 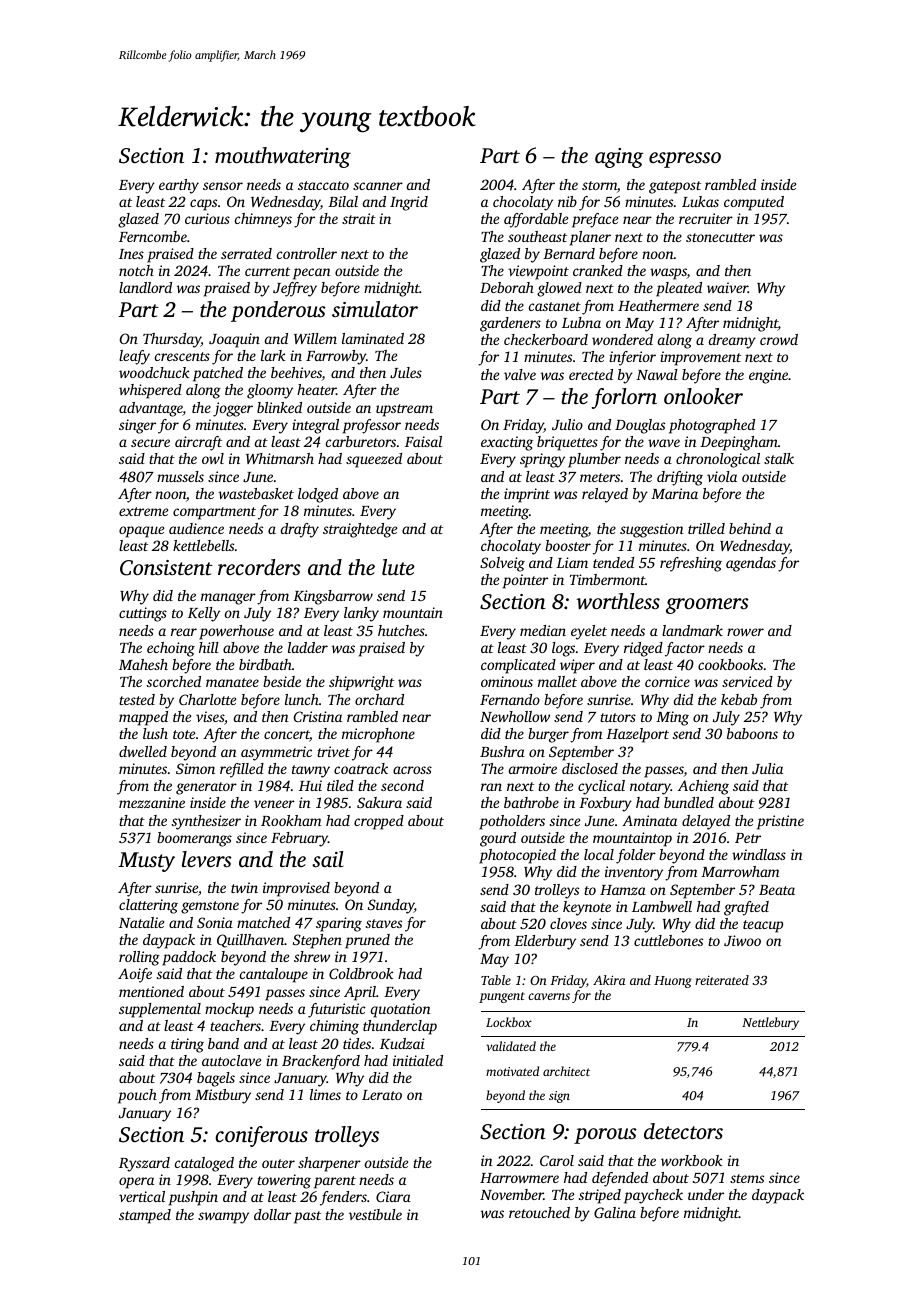 What do you see at coordinates (591, 374) in the image?
I see `erected` at bounding box center [591, 374].
